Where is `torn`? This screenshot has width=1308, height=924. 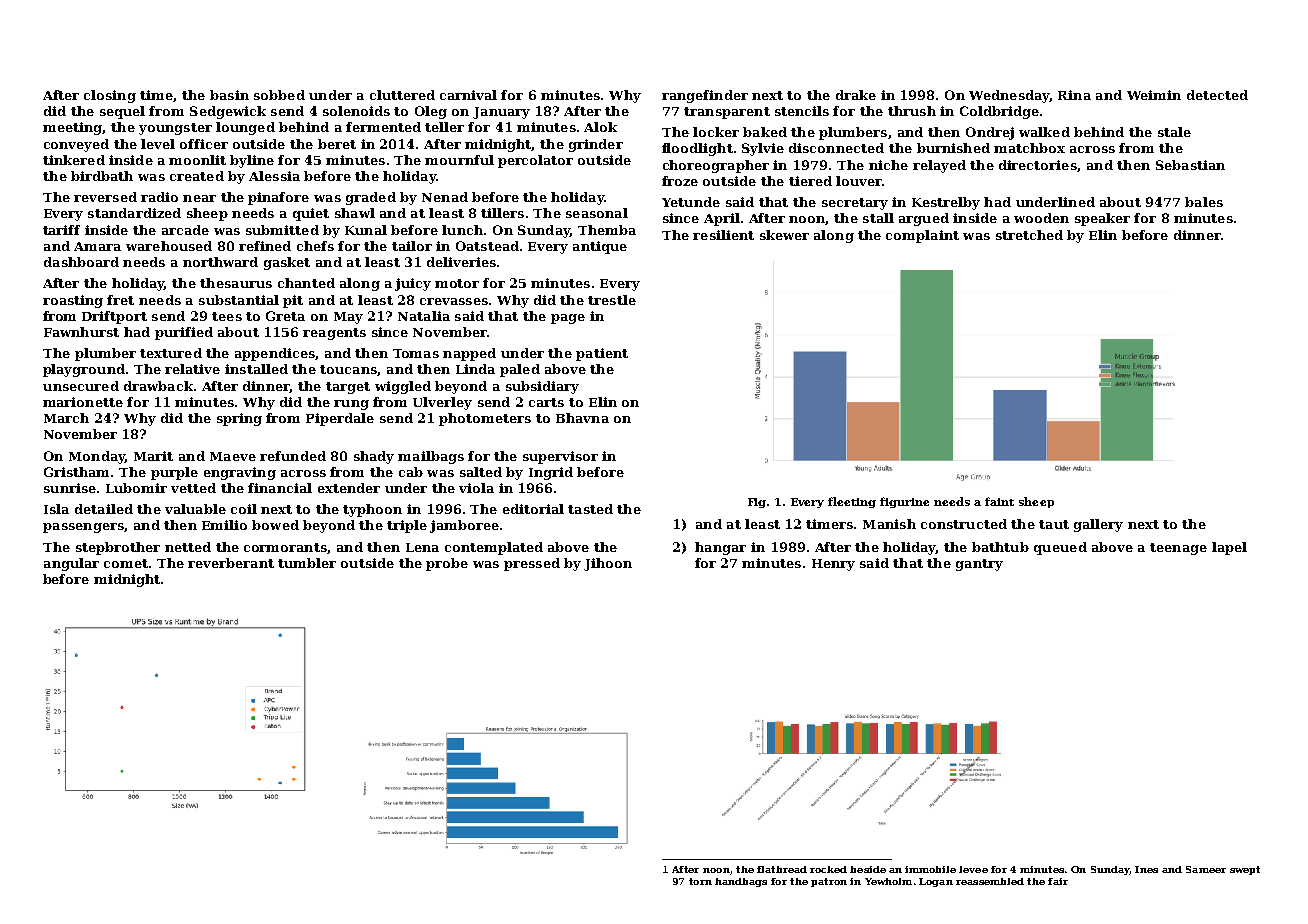
torn is located at coordinates (700, 881).
